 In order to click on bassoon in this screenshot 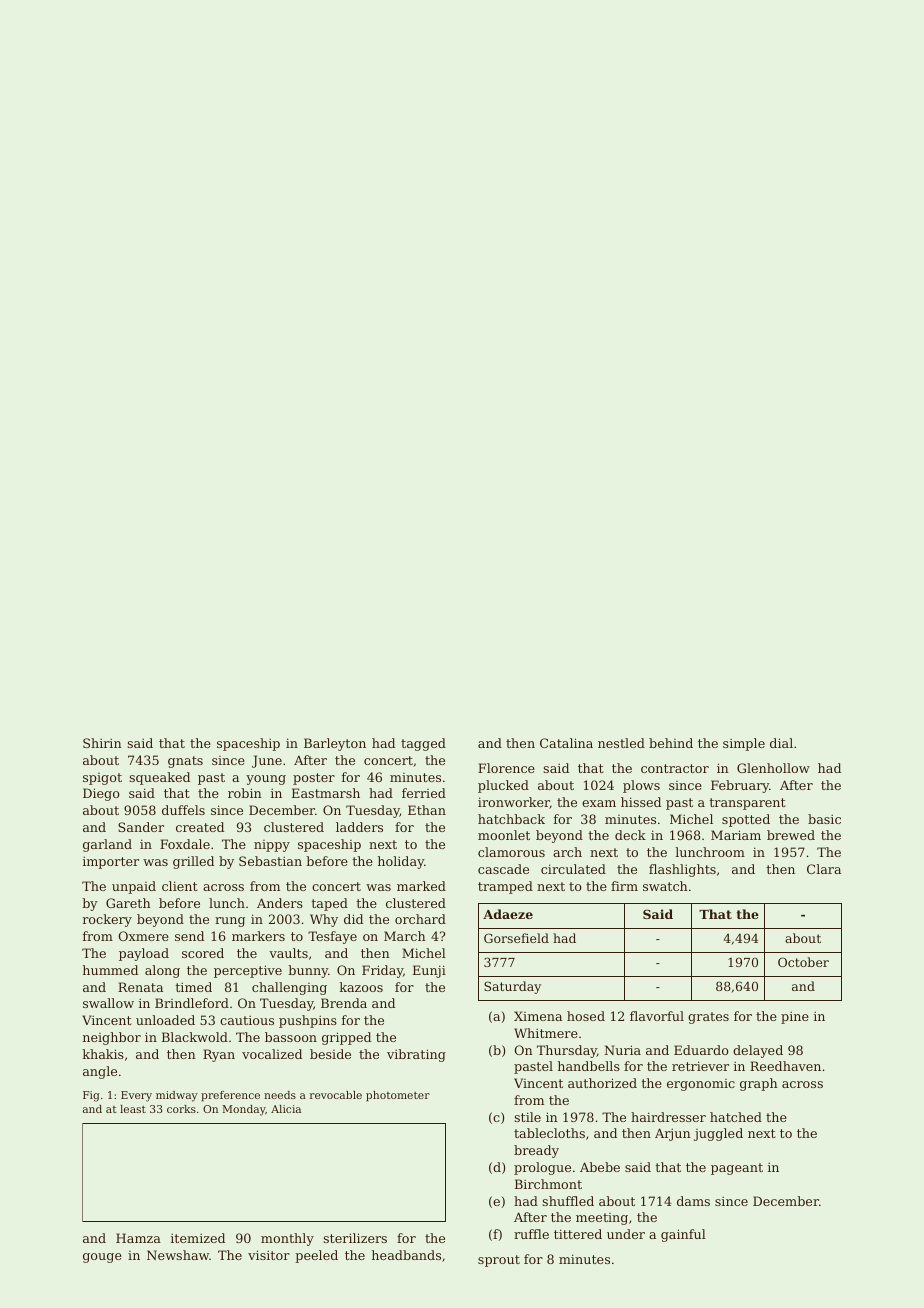, I will do `click(291, 1037)`.
